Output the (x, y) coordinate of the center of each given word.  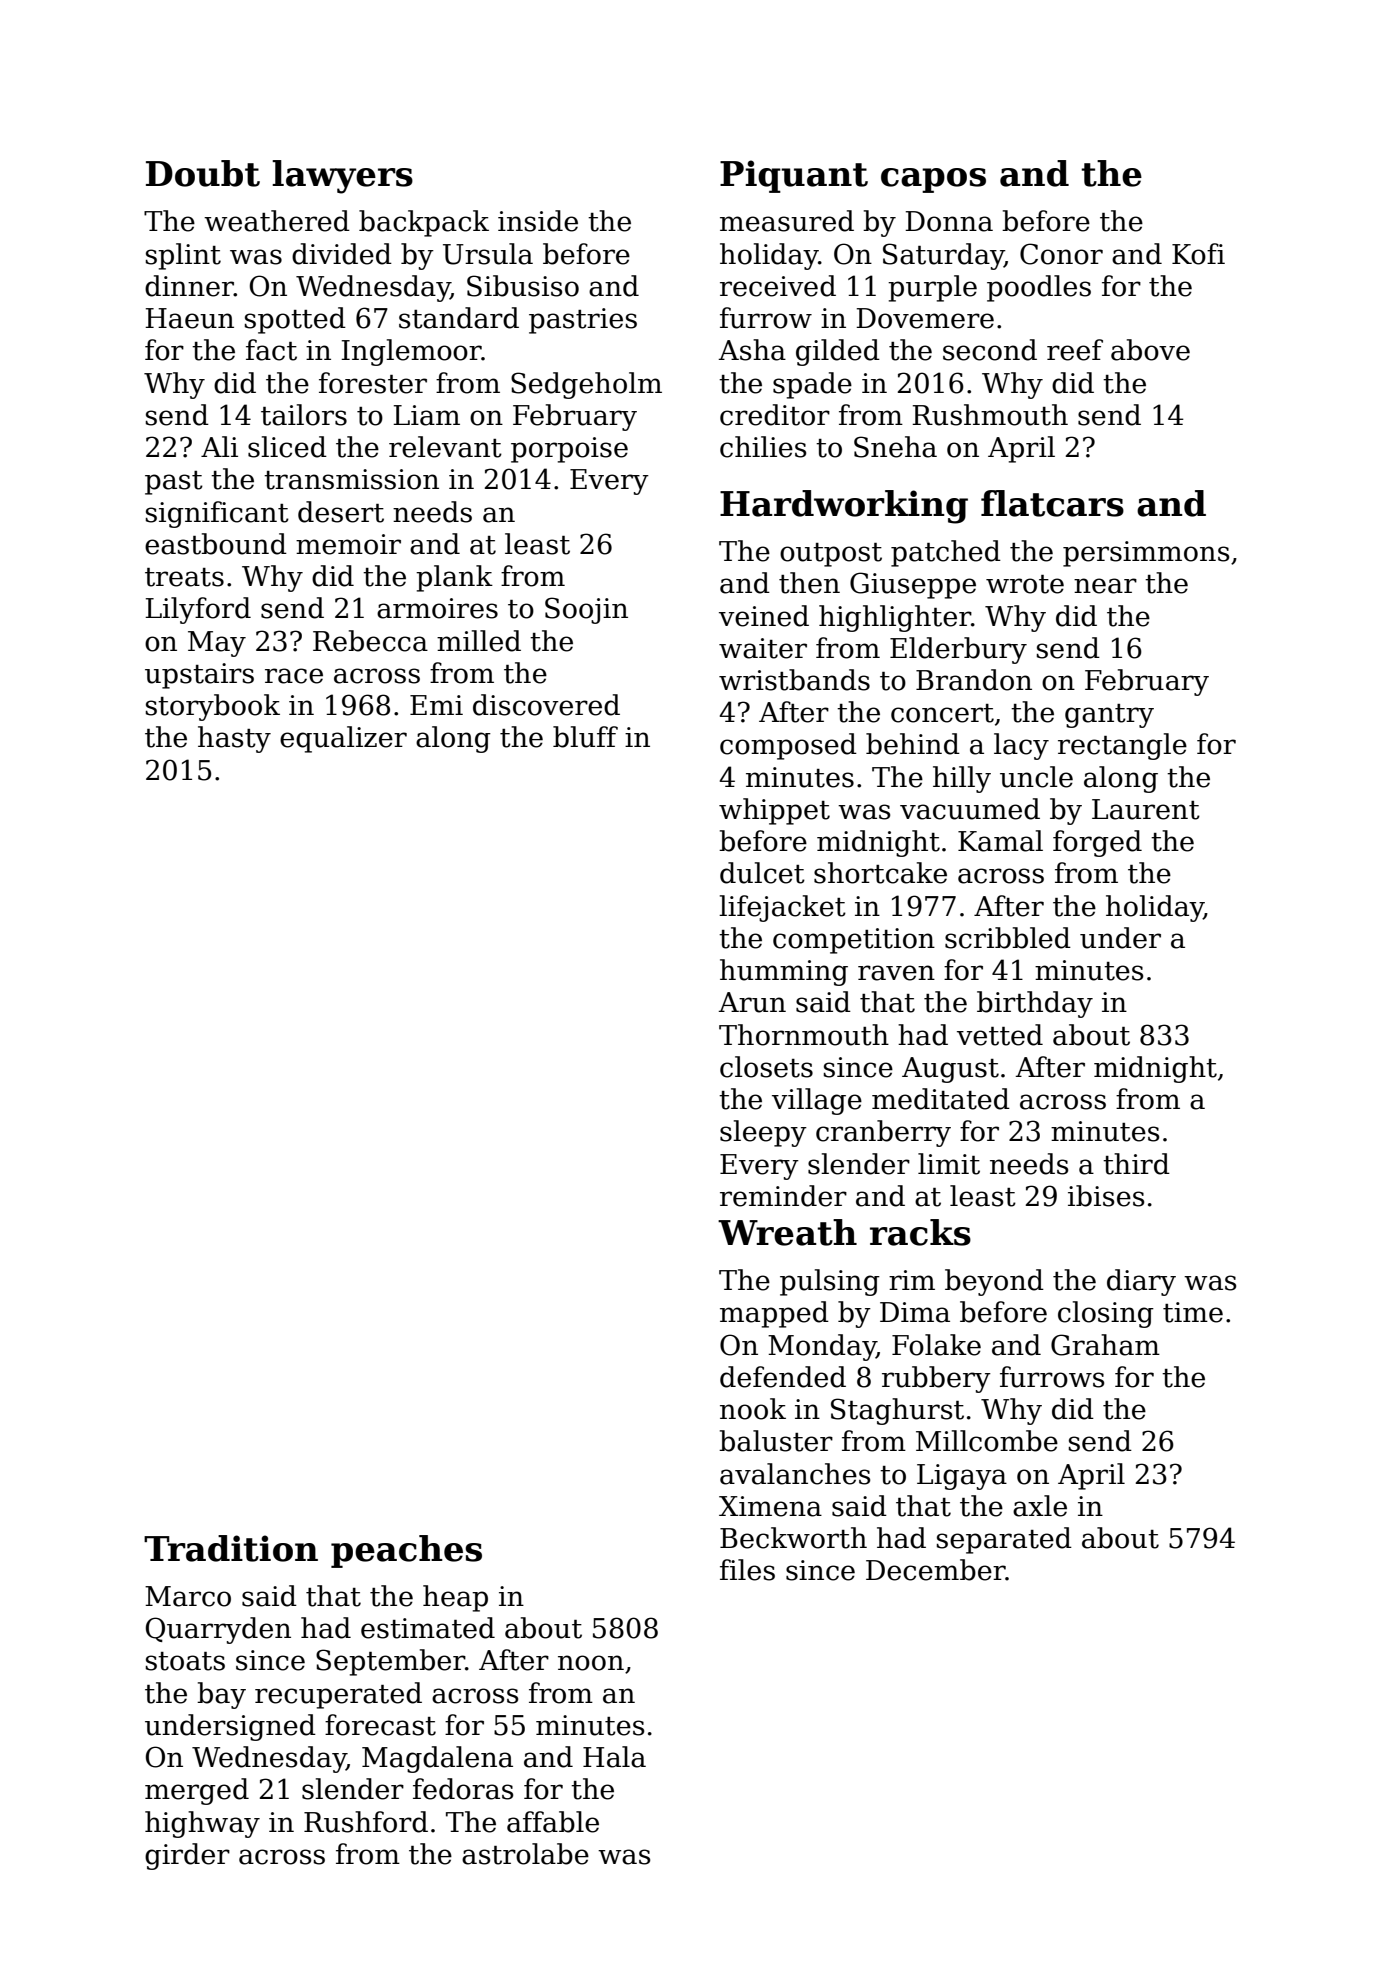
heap (455, 1598)
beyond (994, 1282)
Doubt (203, 173)
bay (221, 1695)
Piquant (794, 176)
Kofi (1198, 254)
